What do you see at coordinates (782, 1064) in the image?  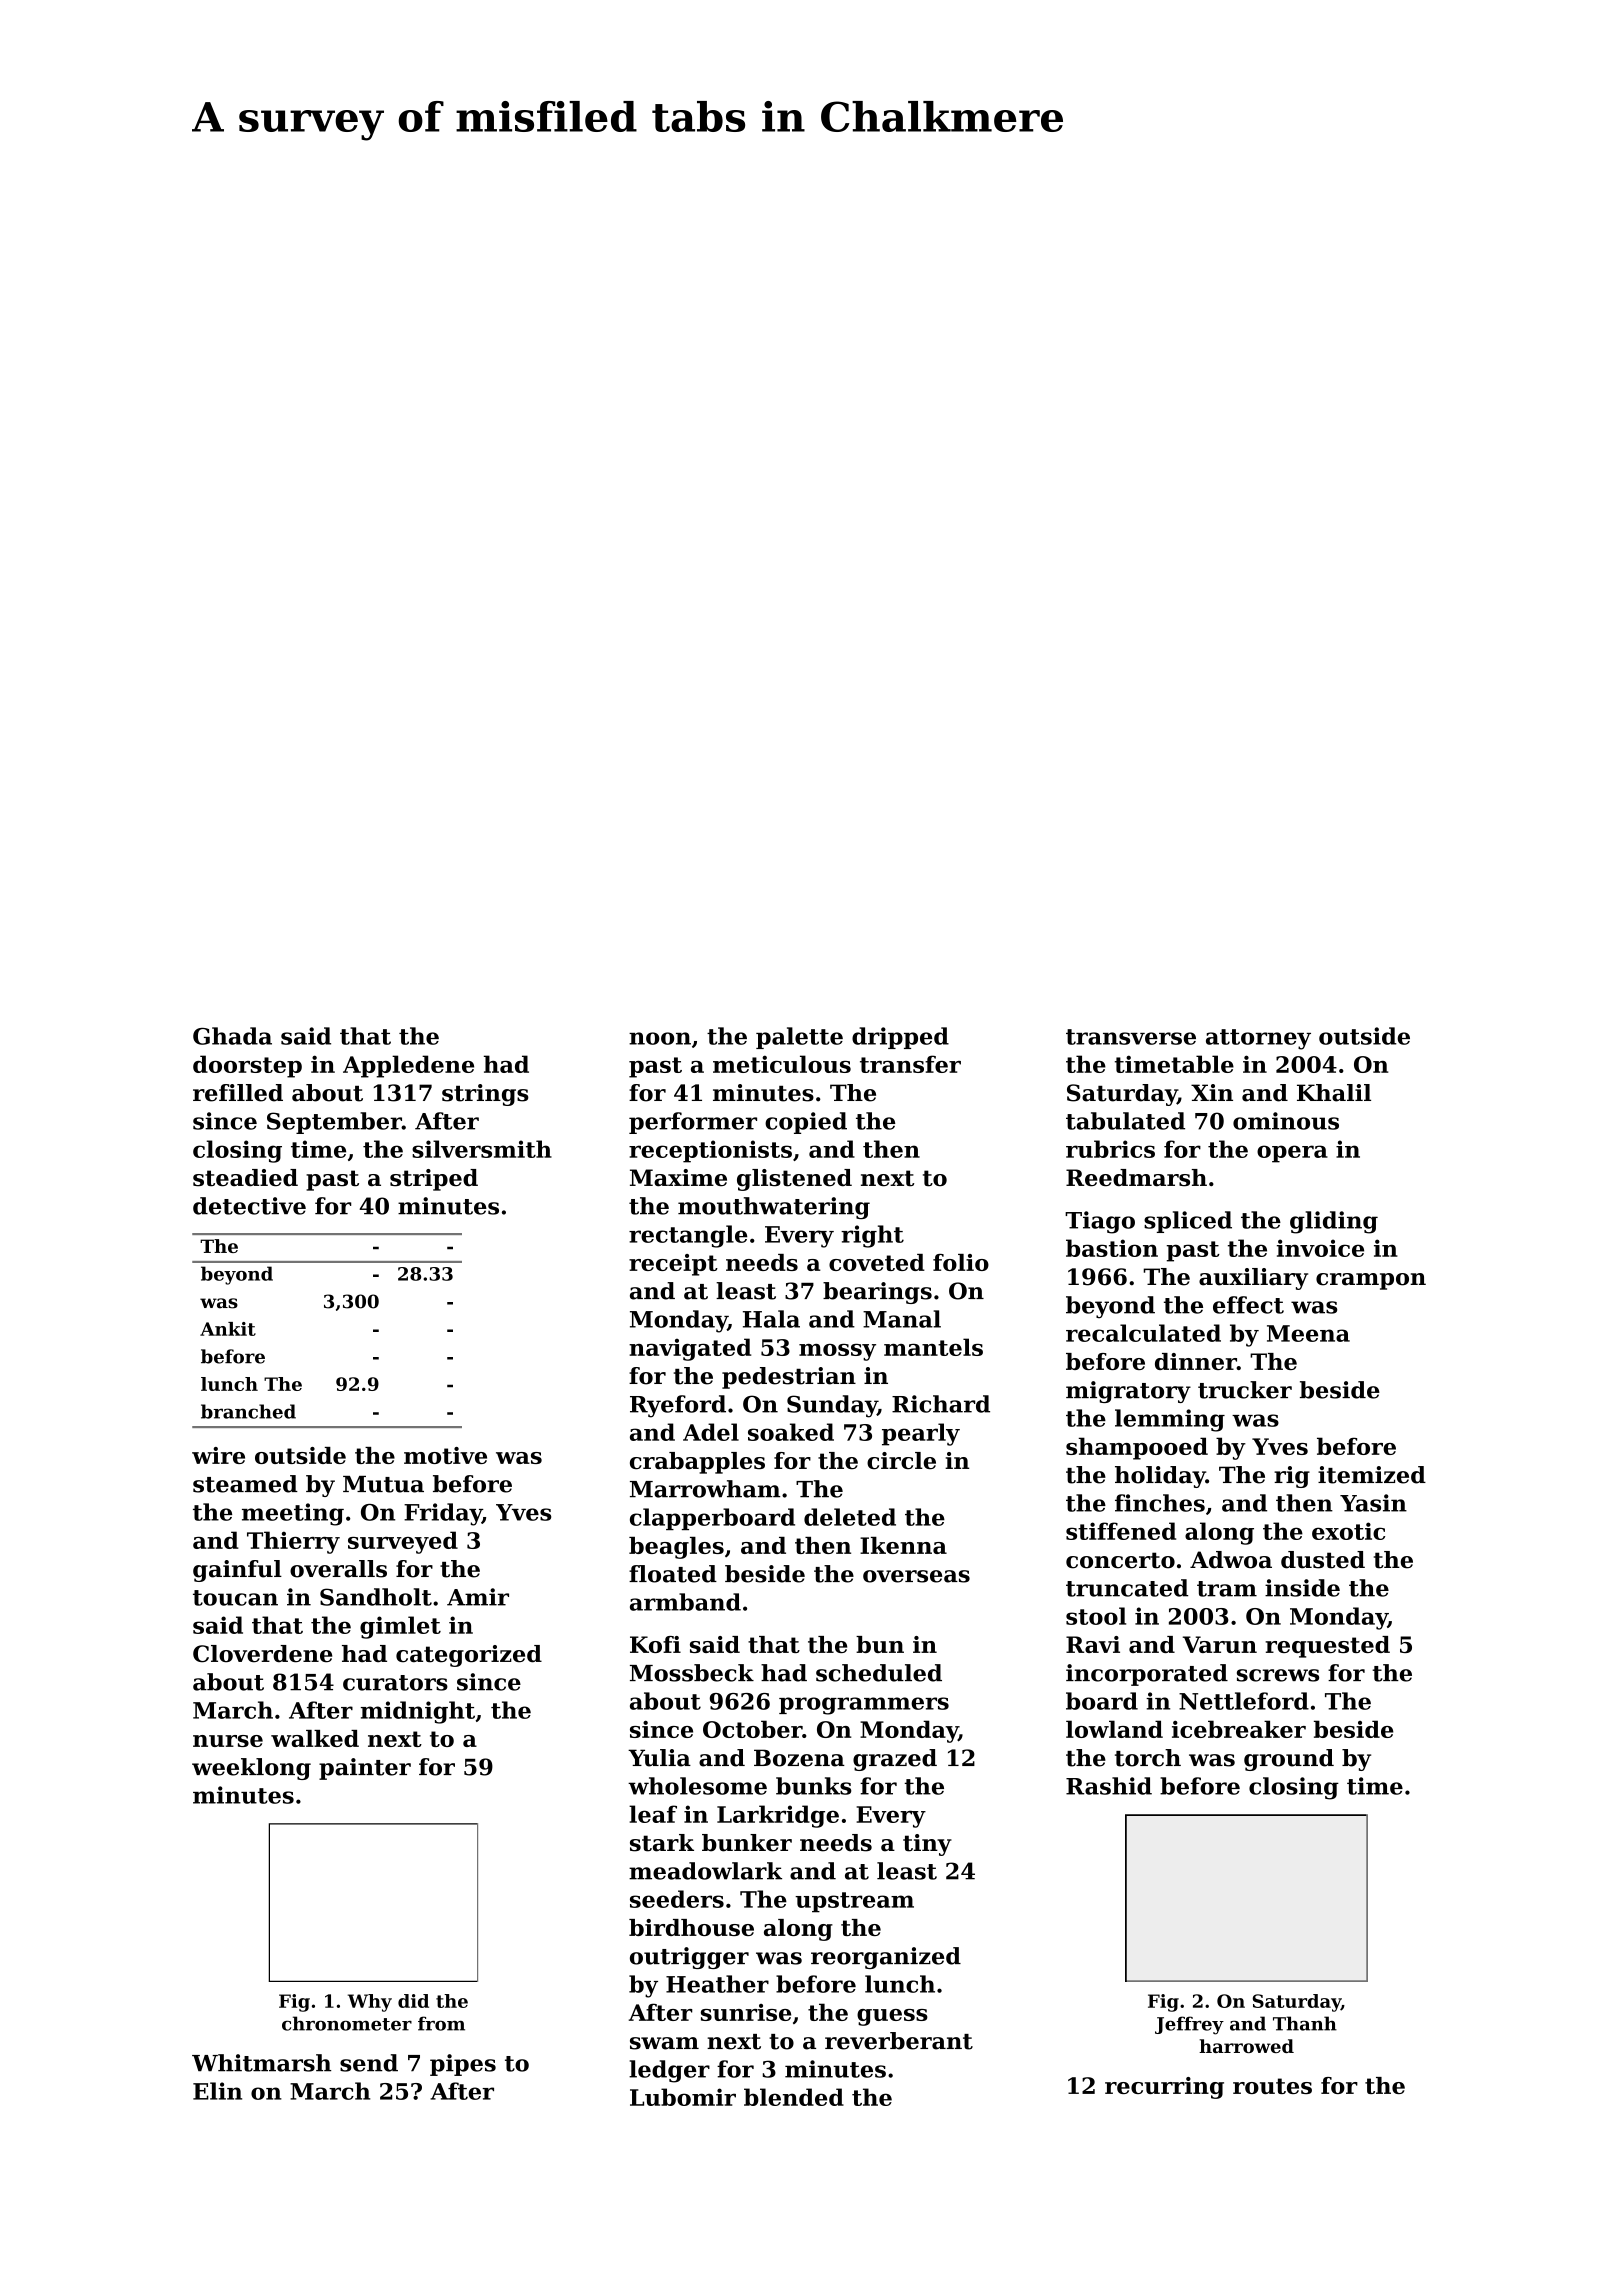 I see `meticulous` at bounding box center [782, 1064].
